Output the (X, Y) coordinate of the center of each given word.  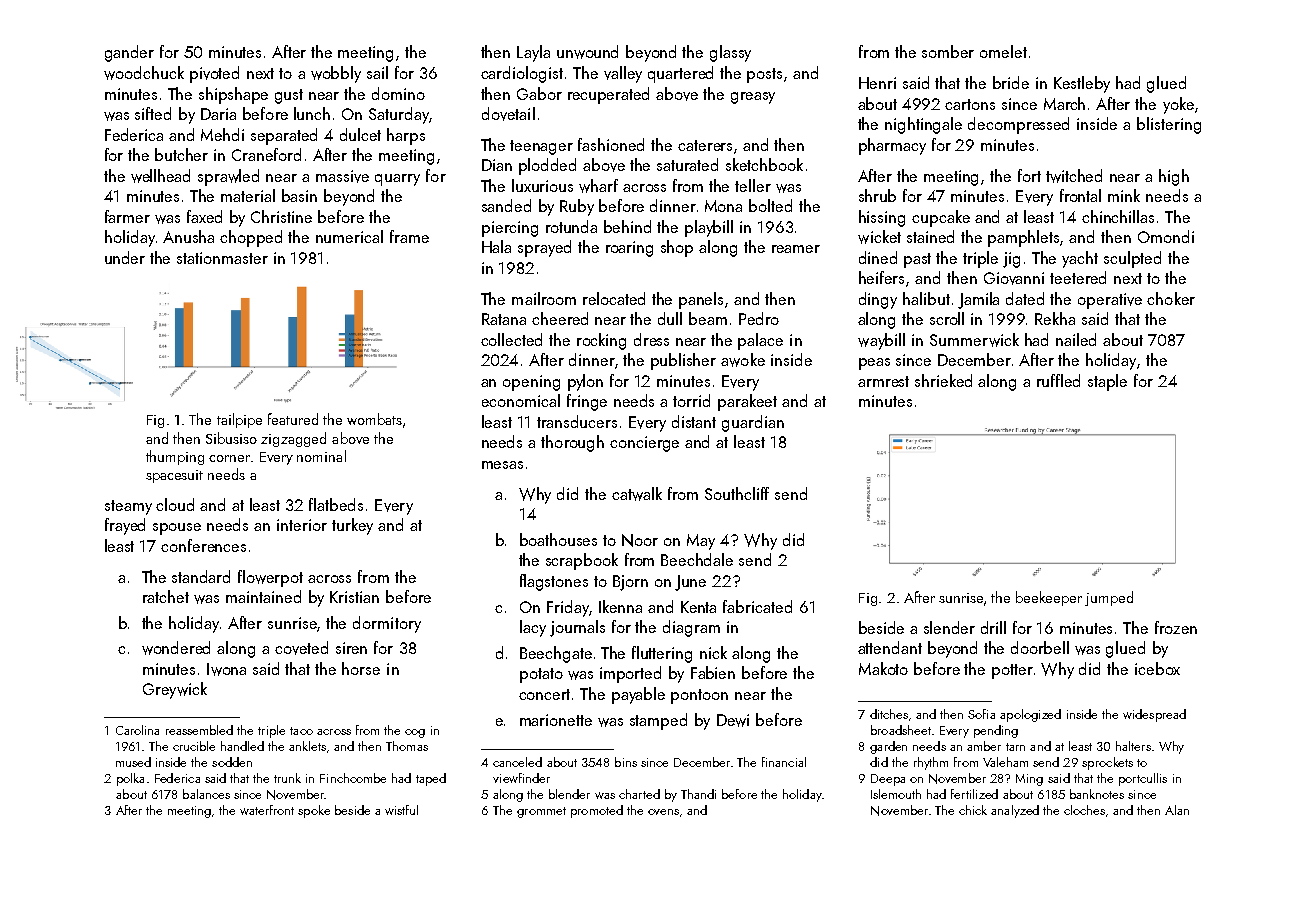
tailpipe (239, 420)
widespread (1154, 715)
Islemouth (896, 794)
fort (1029, 175)
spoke (314, 811)
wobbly (336, 74)
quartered (680, 74)
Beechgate (556, 654)
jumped (1109, 598)
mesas (502, 465)
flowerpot (270, 578)
